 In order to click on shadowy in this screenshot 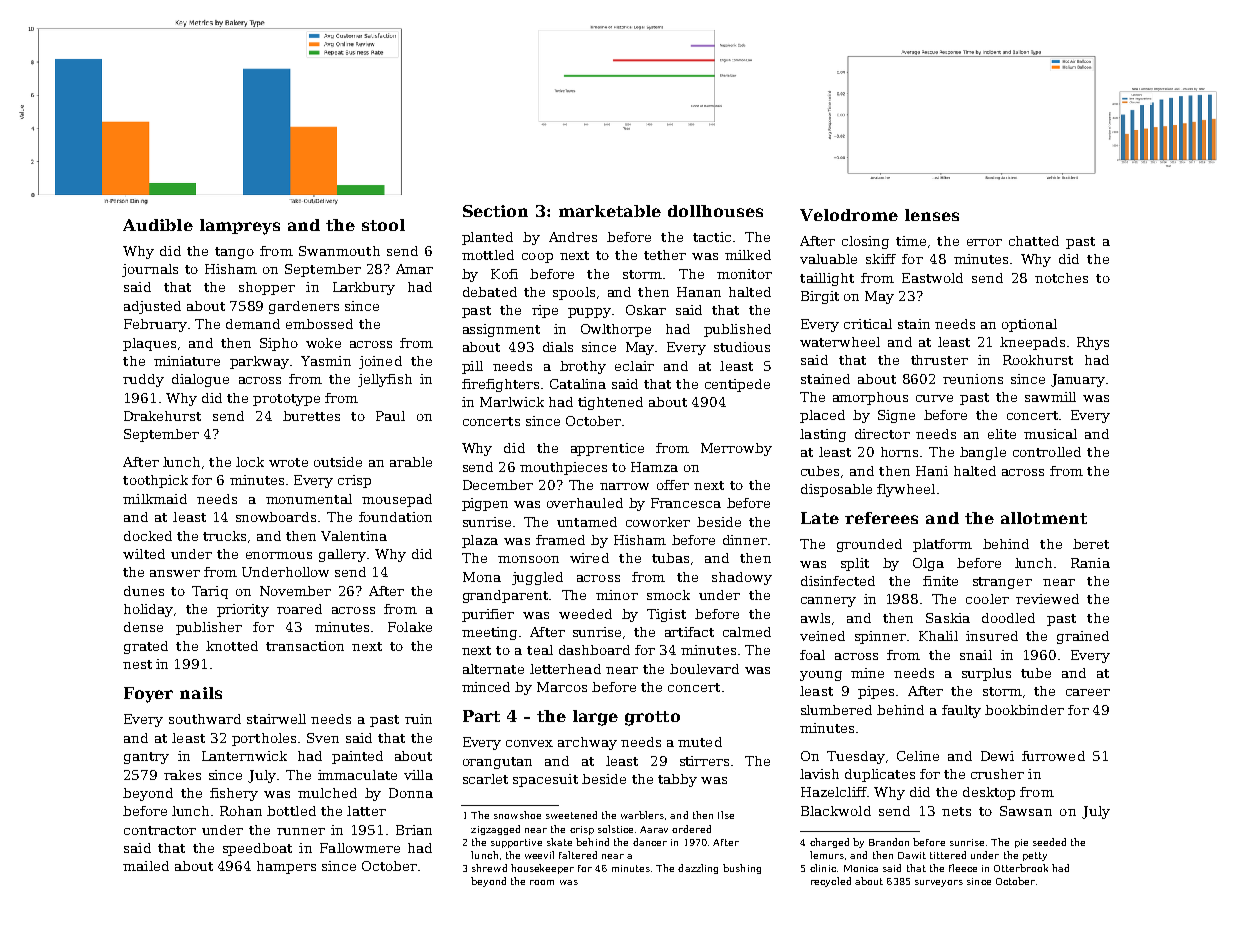, I will do `click(742, 578)`.
